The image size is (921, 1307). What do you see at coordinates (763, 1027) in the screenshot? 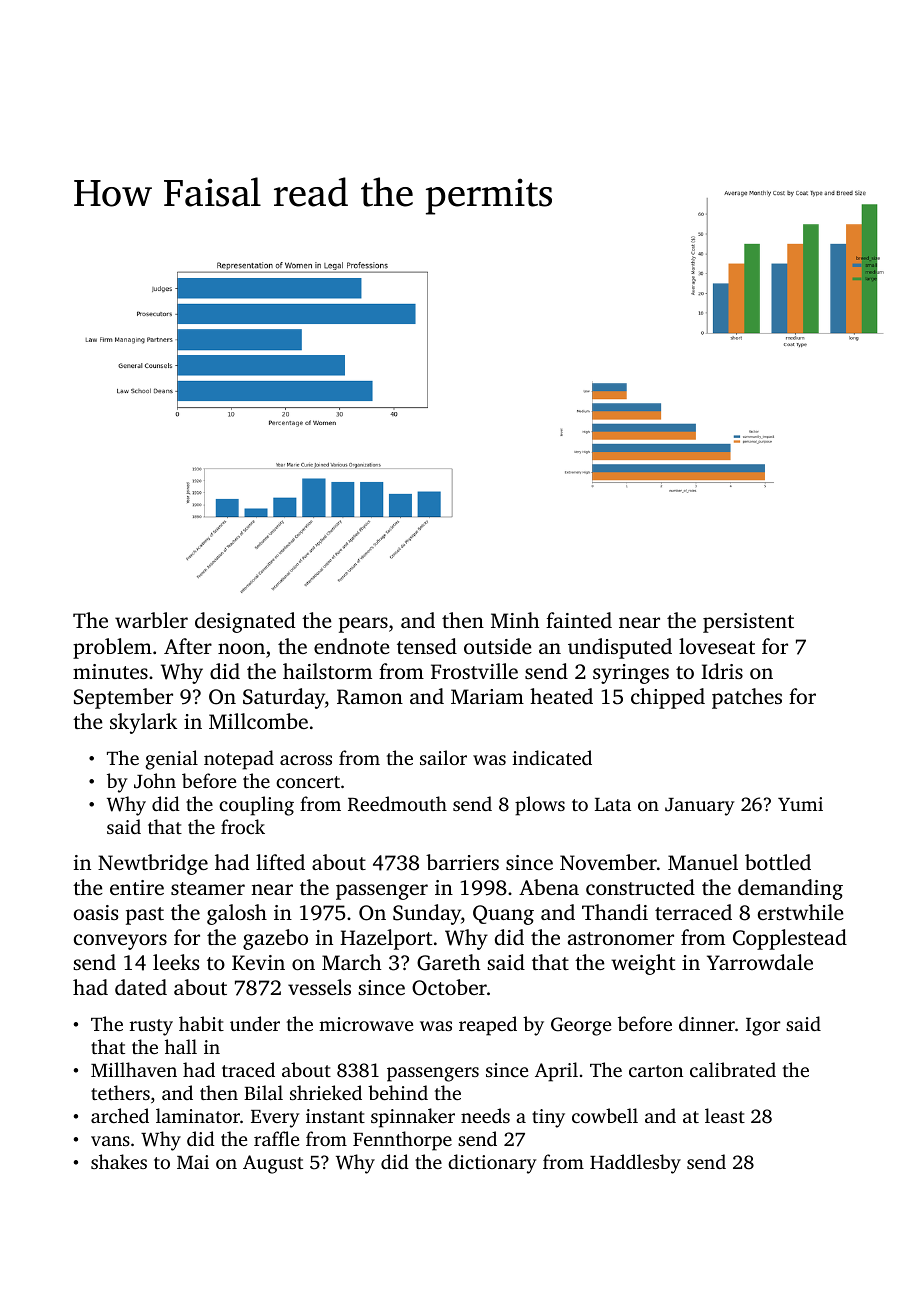
I see `Igor` at bounding box center [763, 1027].
